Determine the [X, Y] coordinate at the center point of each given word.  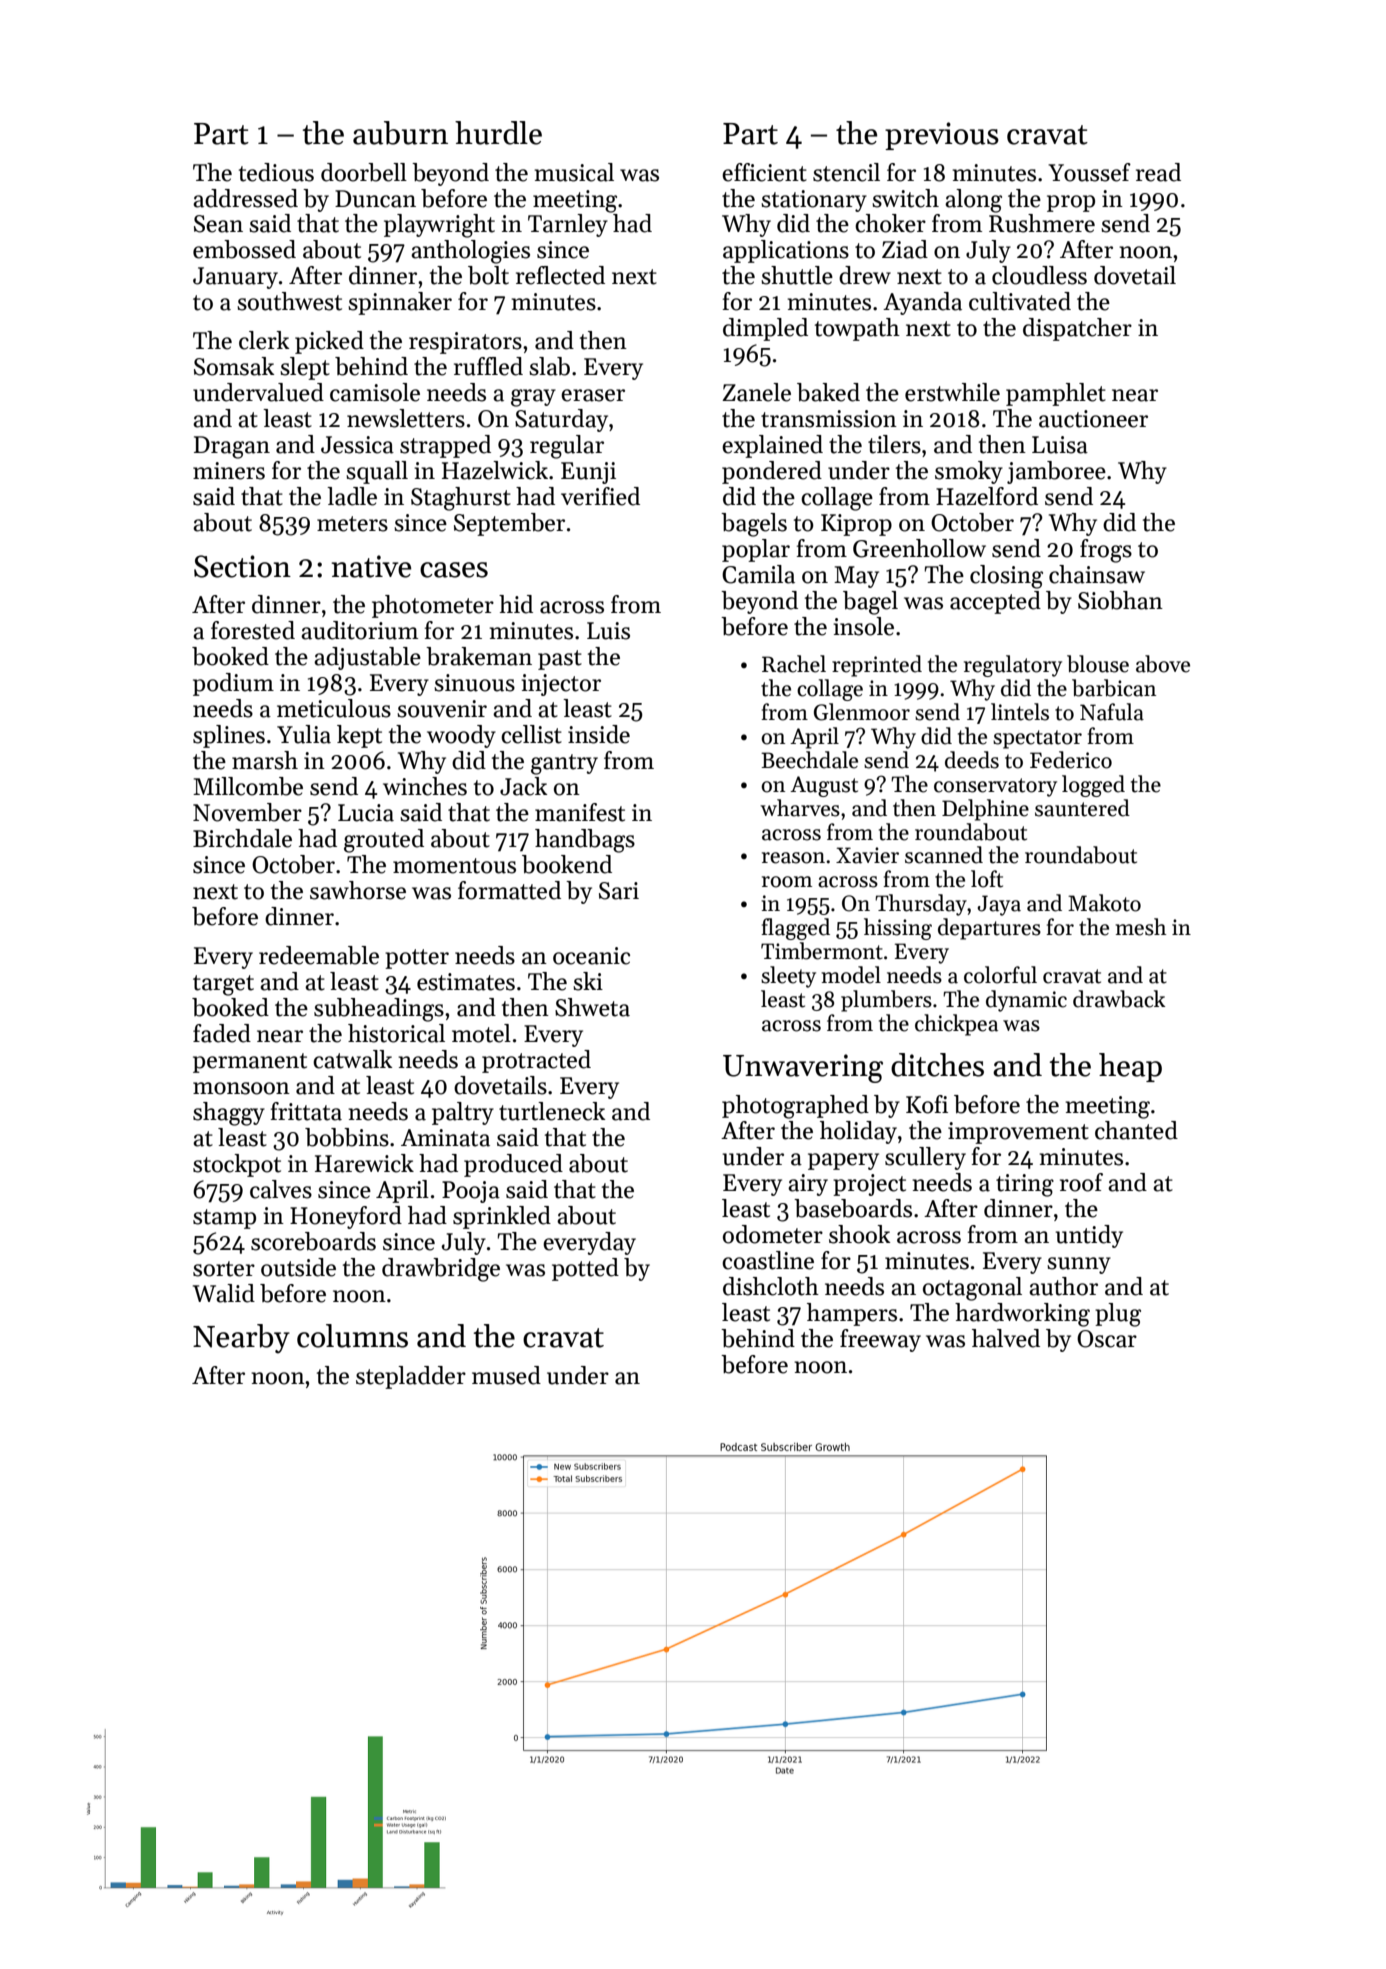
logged [1093, 786]
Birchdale [242, 838]
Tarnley [568, 225]
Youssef [1089, 172]
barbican [1114, 688]
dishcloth [771, 1286]
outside [298, 1267]
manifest [580, 812]
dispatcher [1077, 329]
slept [305, 368]
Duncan [375, 199]
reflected [560, 275]
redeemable [319, 955]
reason [793, 858]
